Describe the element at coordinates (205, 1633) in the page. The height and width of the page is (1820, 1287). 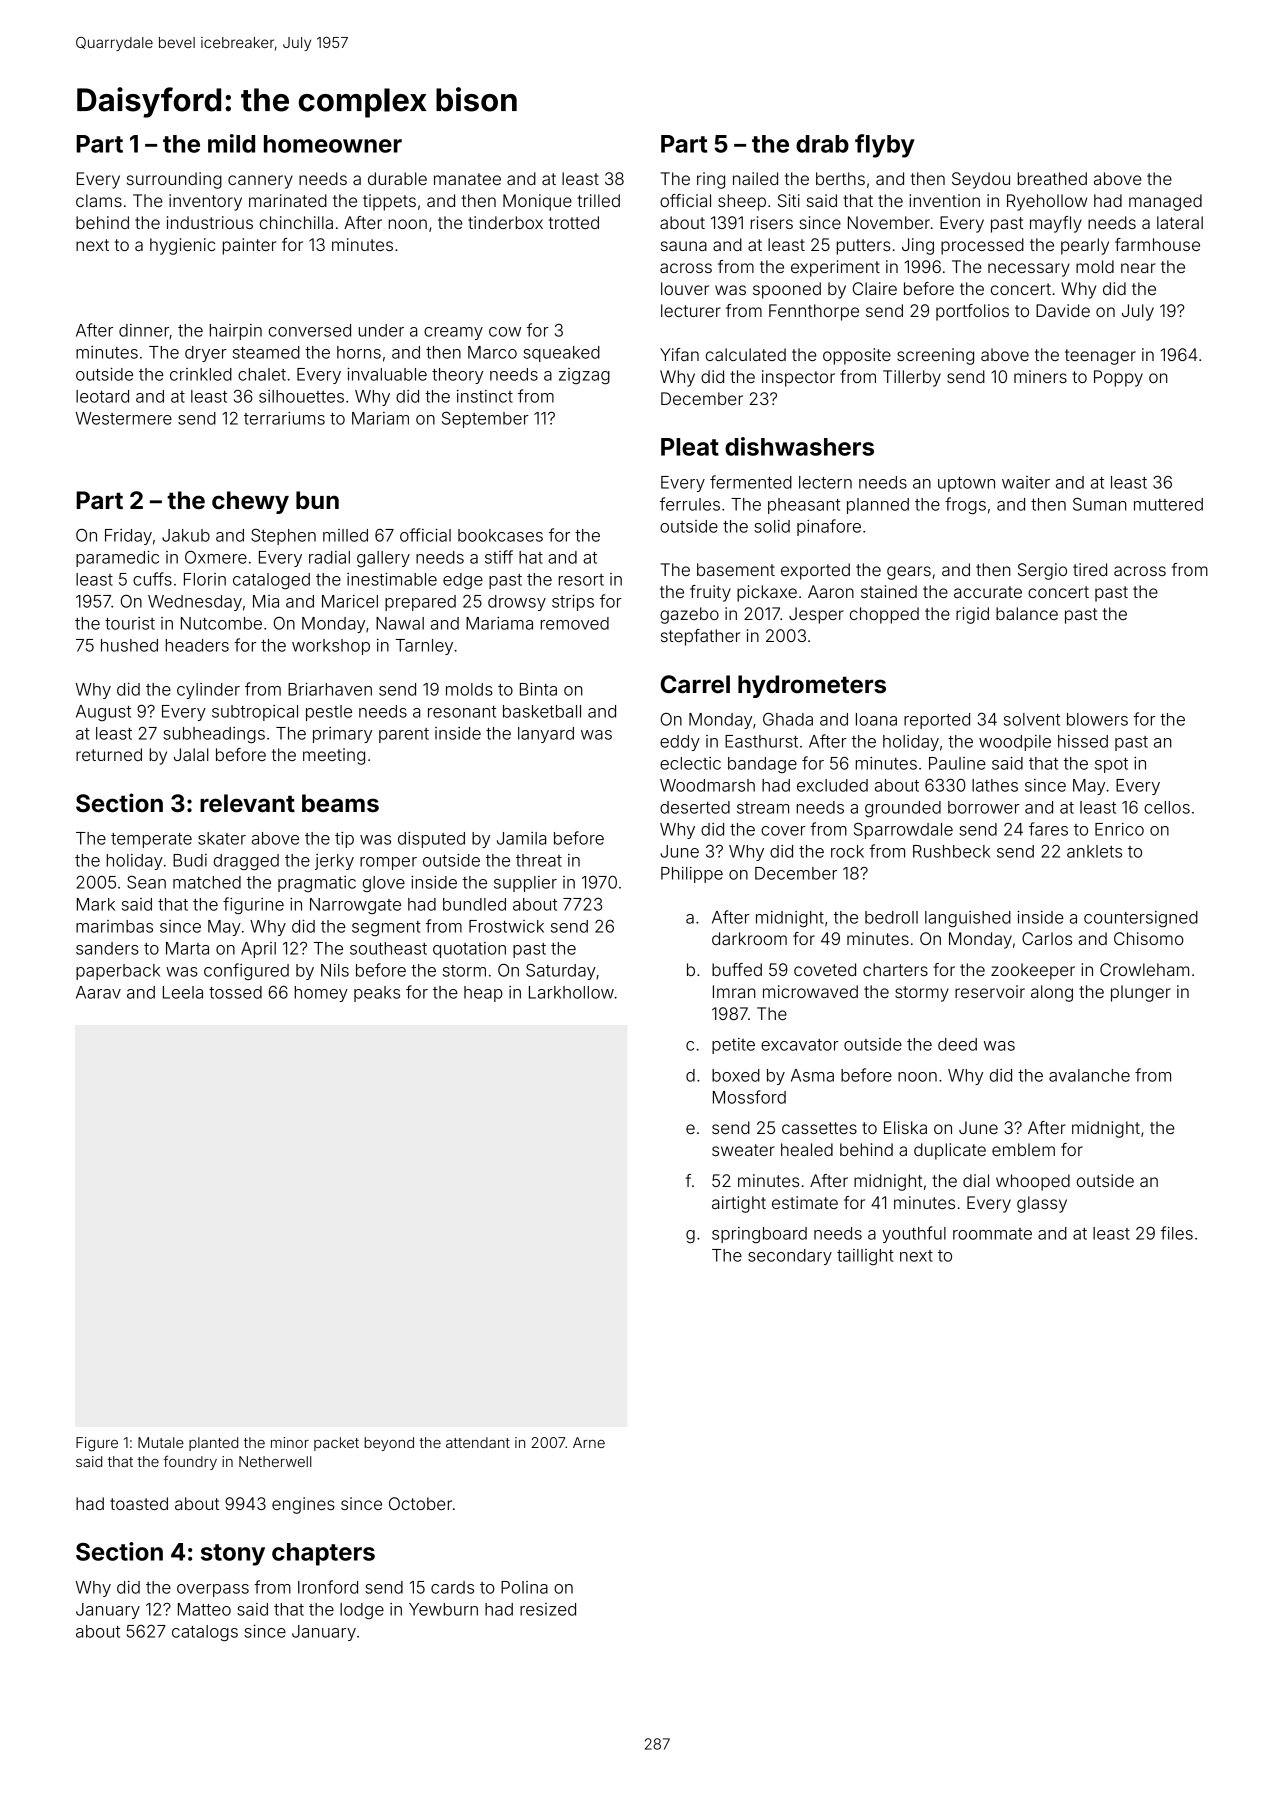
I see `catalogs` at that location.
